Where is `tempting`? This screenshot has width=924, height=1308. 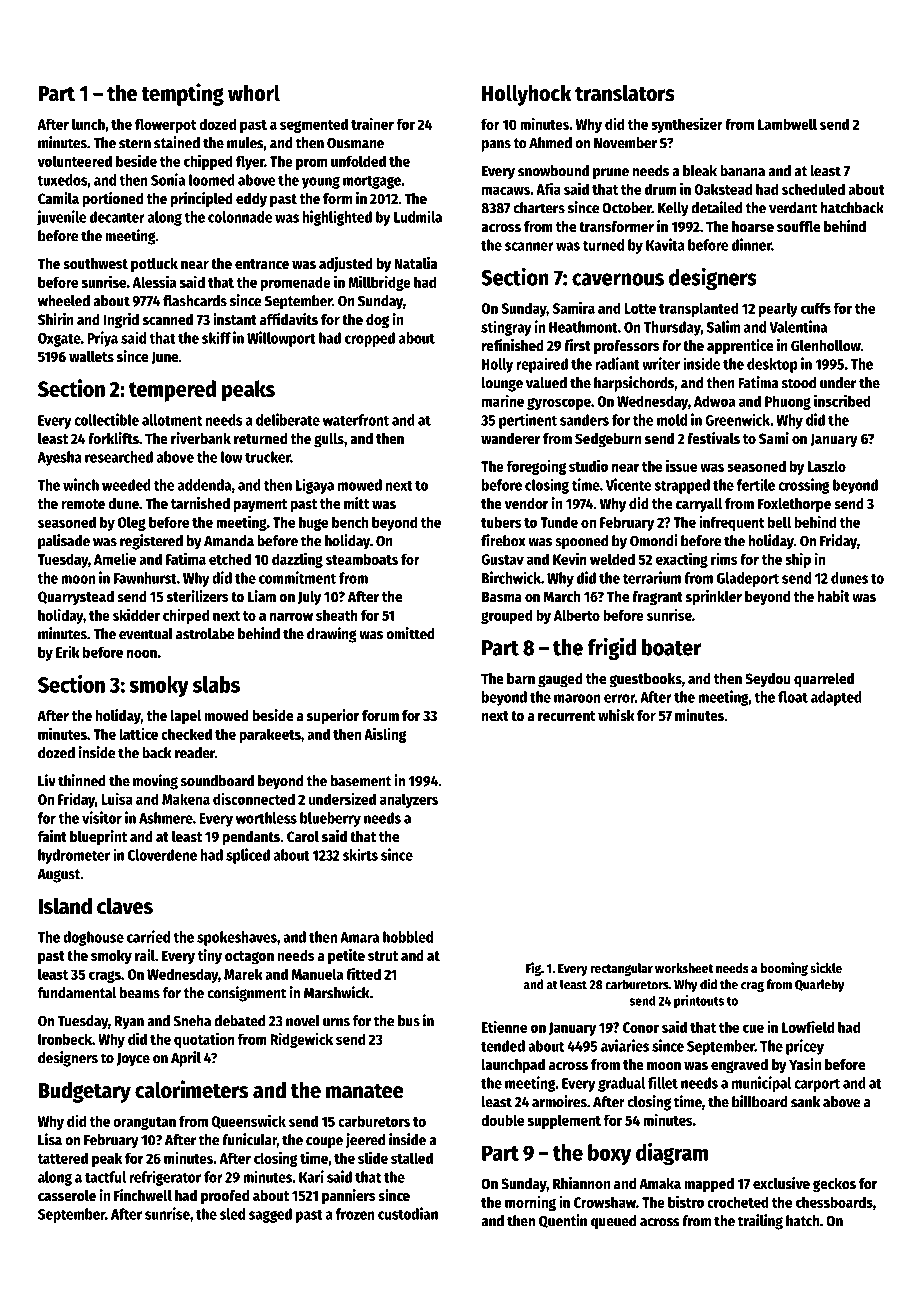
tempting is located at coordinates (182, 94).
